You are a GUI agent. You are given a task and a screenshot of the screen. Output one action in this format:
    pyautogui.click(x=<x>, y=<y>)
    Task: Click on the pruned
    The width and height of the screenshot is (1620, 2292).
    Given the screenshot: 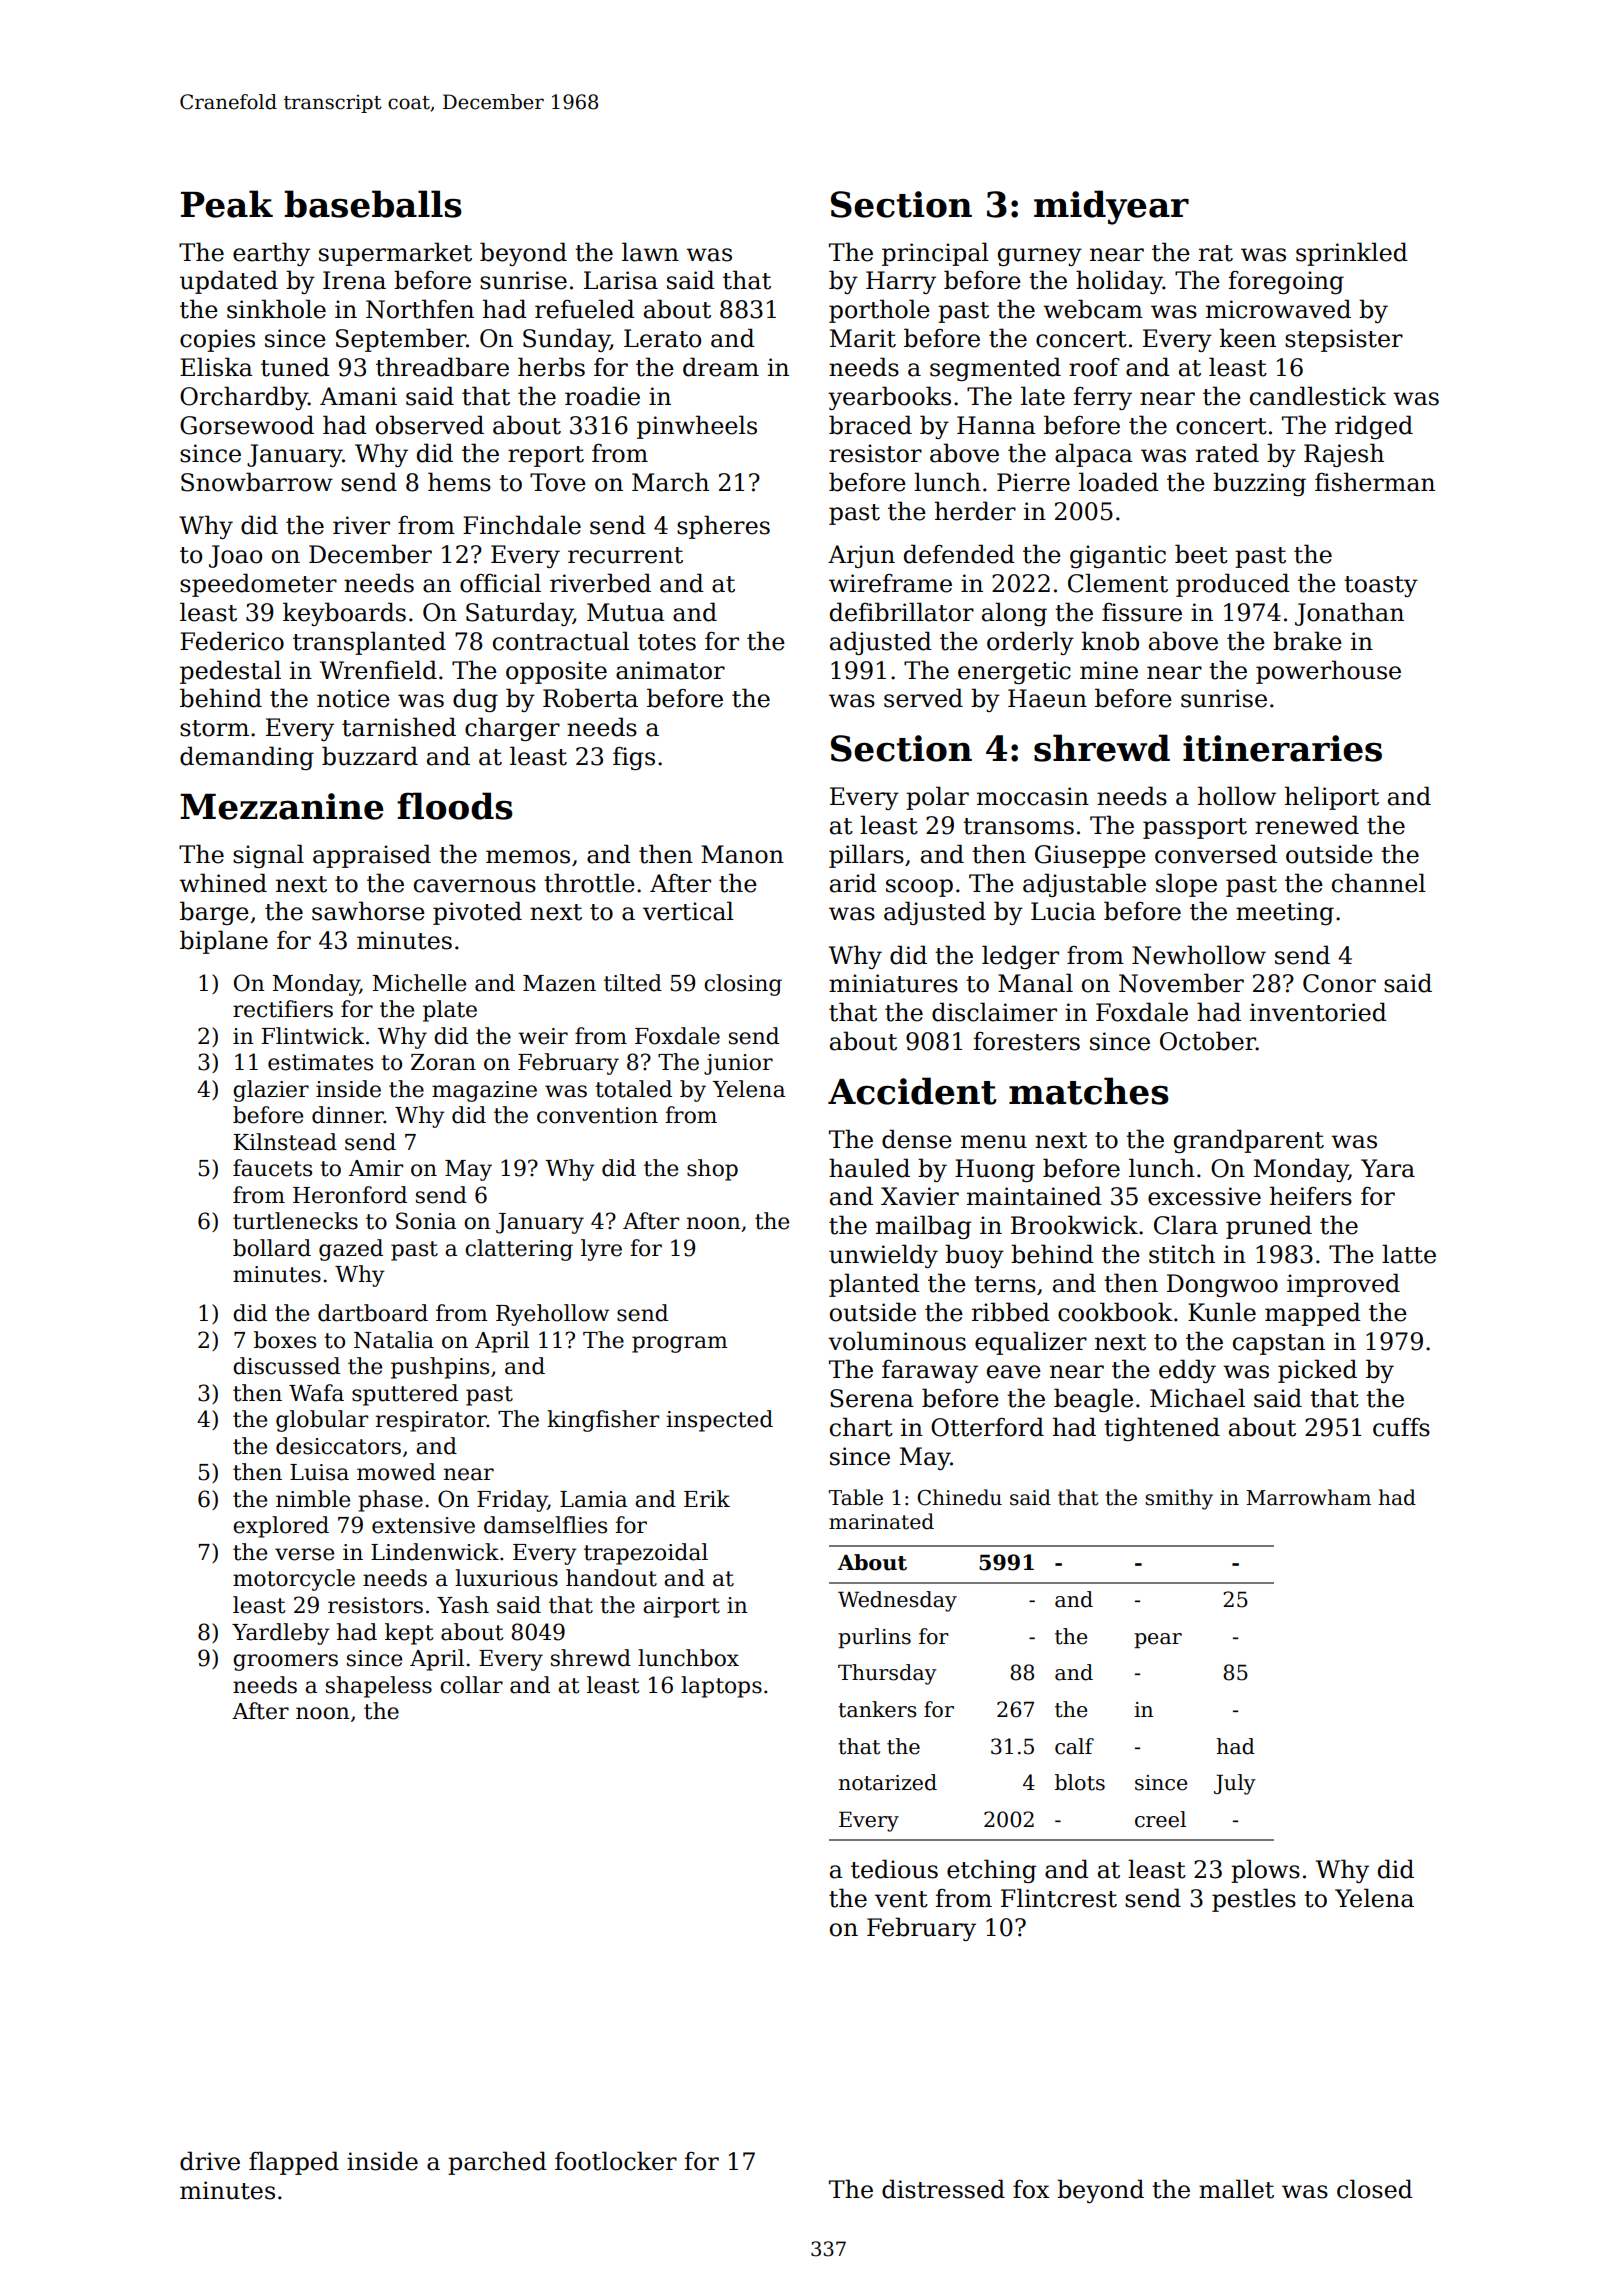 What is the action you would take?
    pyautogui.click(x=1269, y=1227)
